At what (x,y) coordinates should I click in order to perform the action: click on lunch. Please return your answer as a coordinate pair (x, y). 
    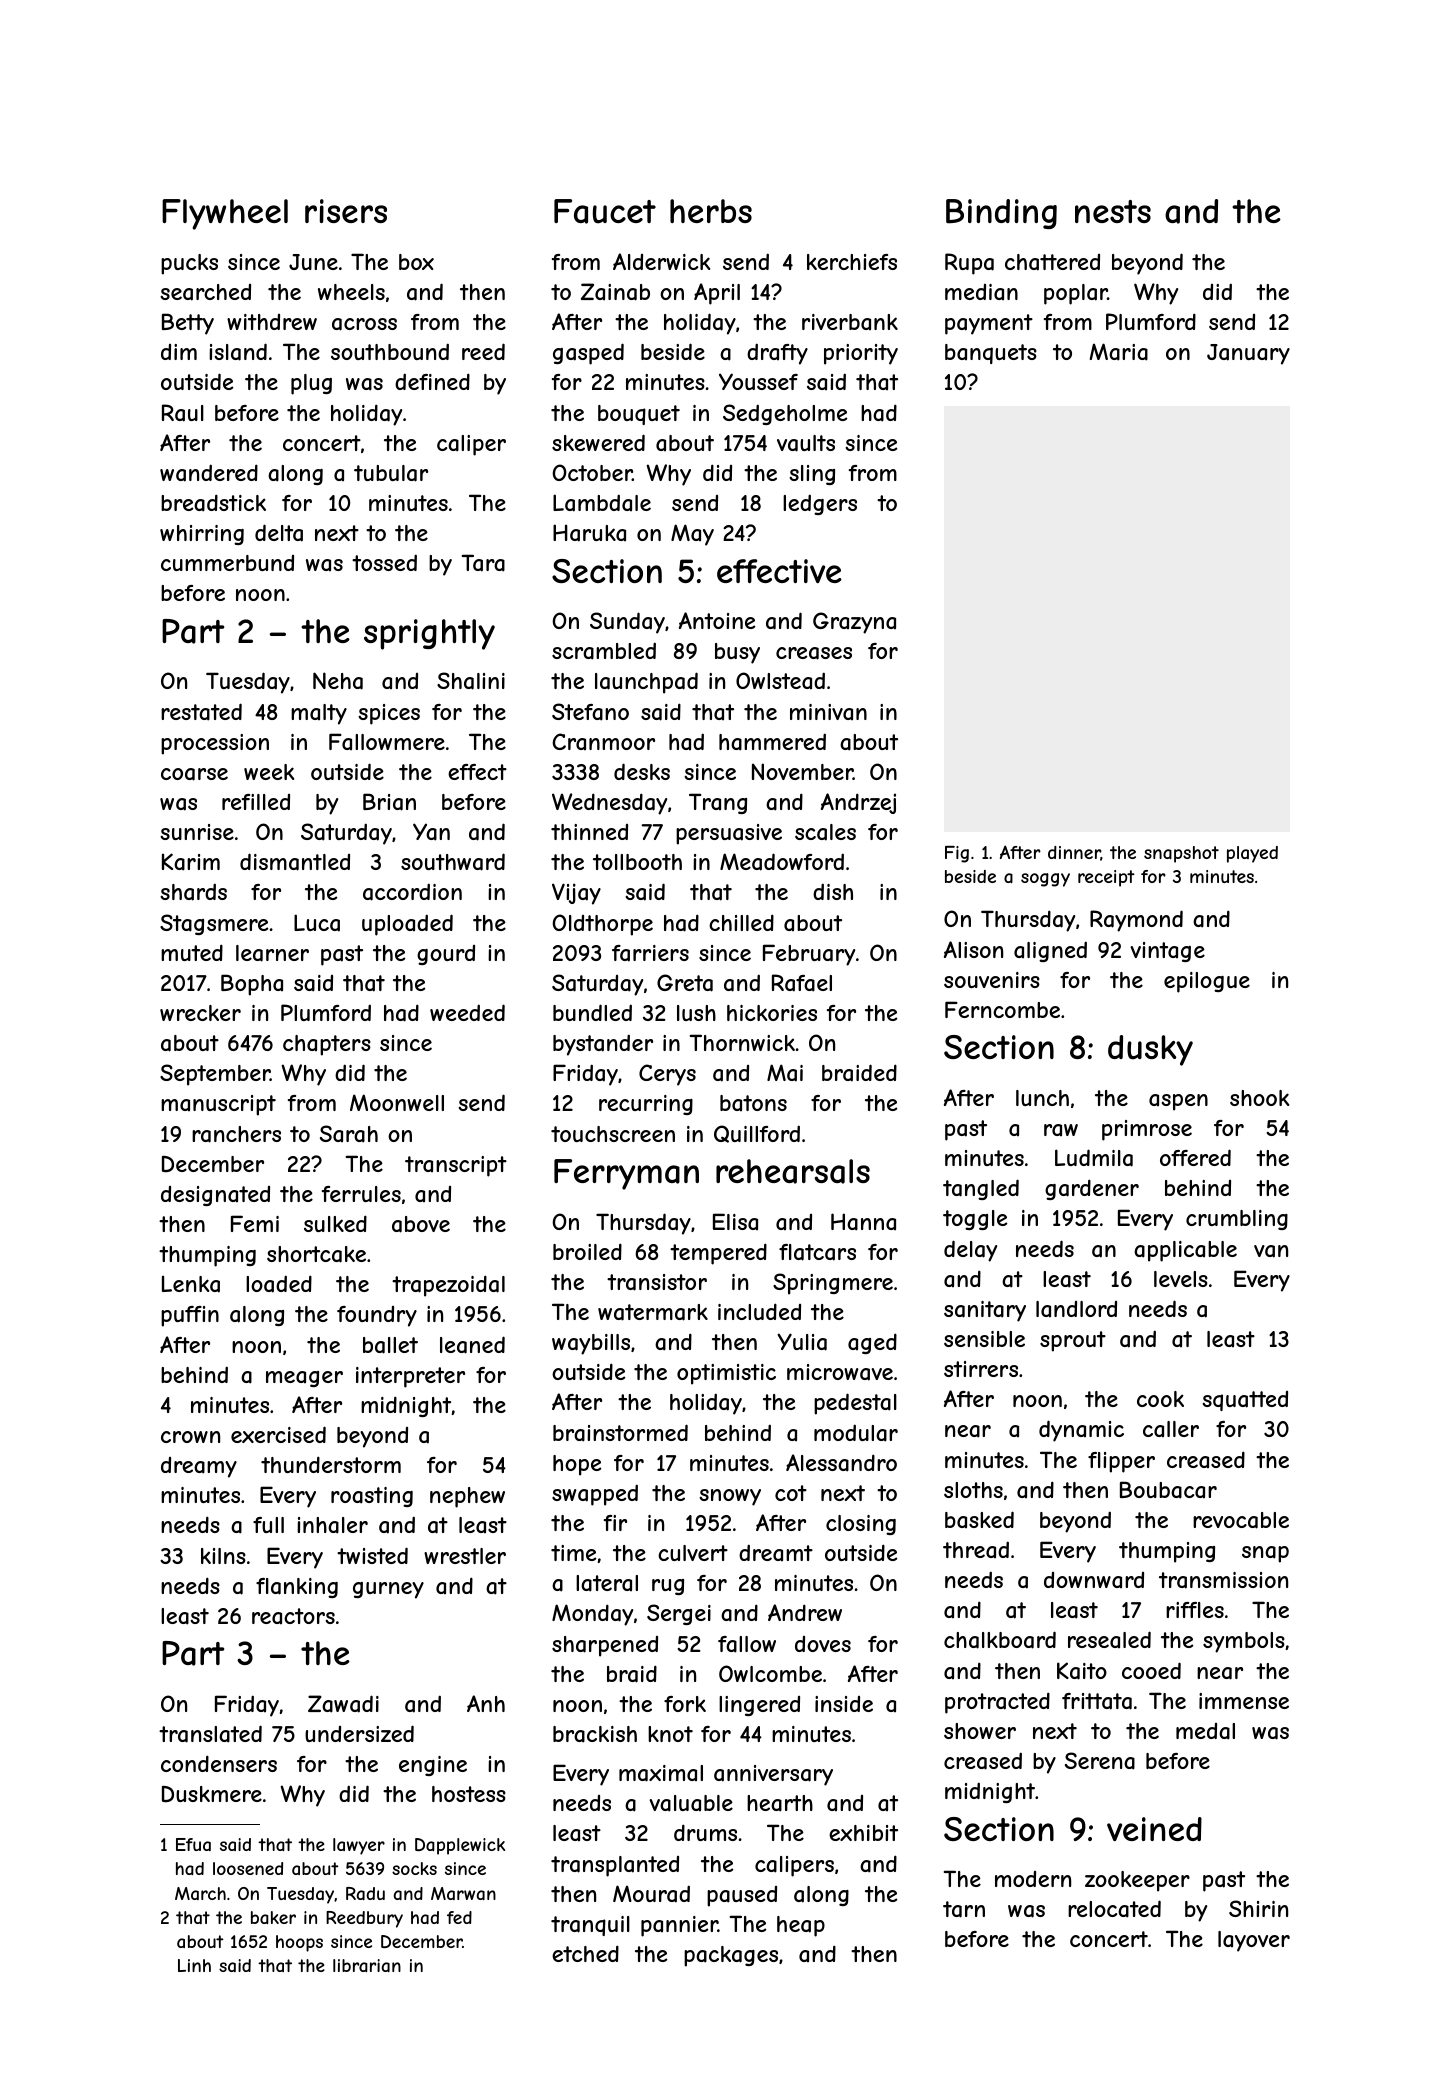
    Looking at the image, I should click on (1042, 1098).
